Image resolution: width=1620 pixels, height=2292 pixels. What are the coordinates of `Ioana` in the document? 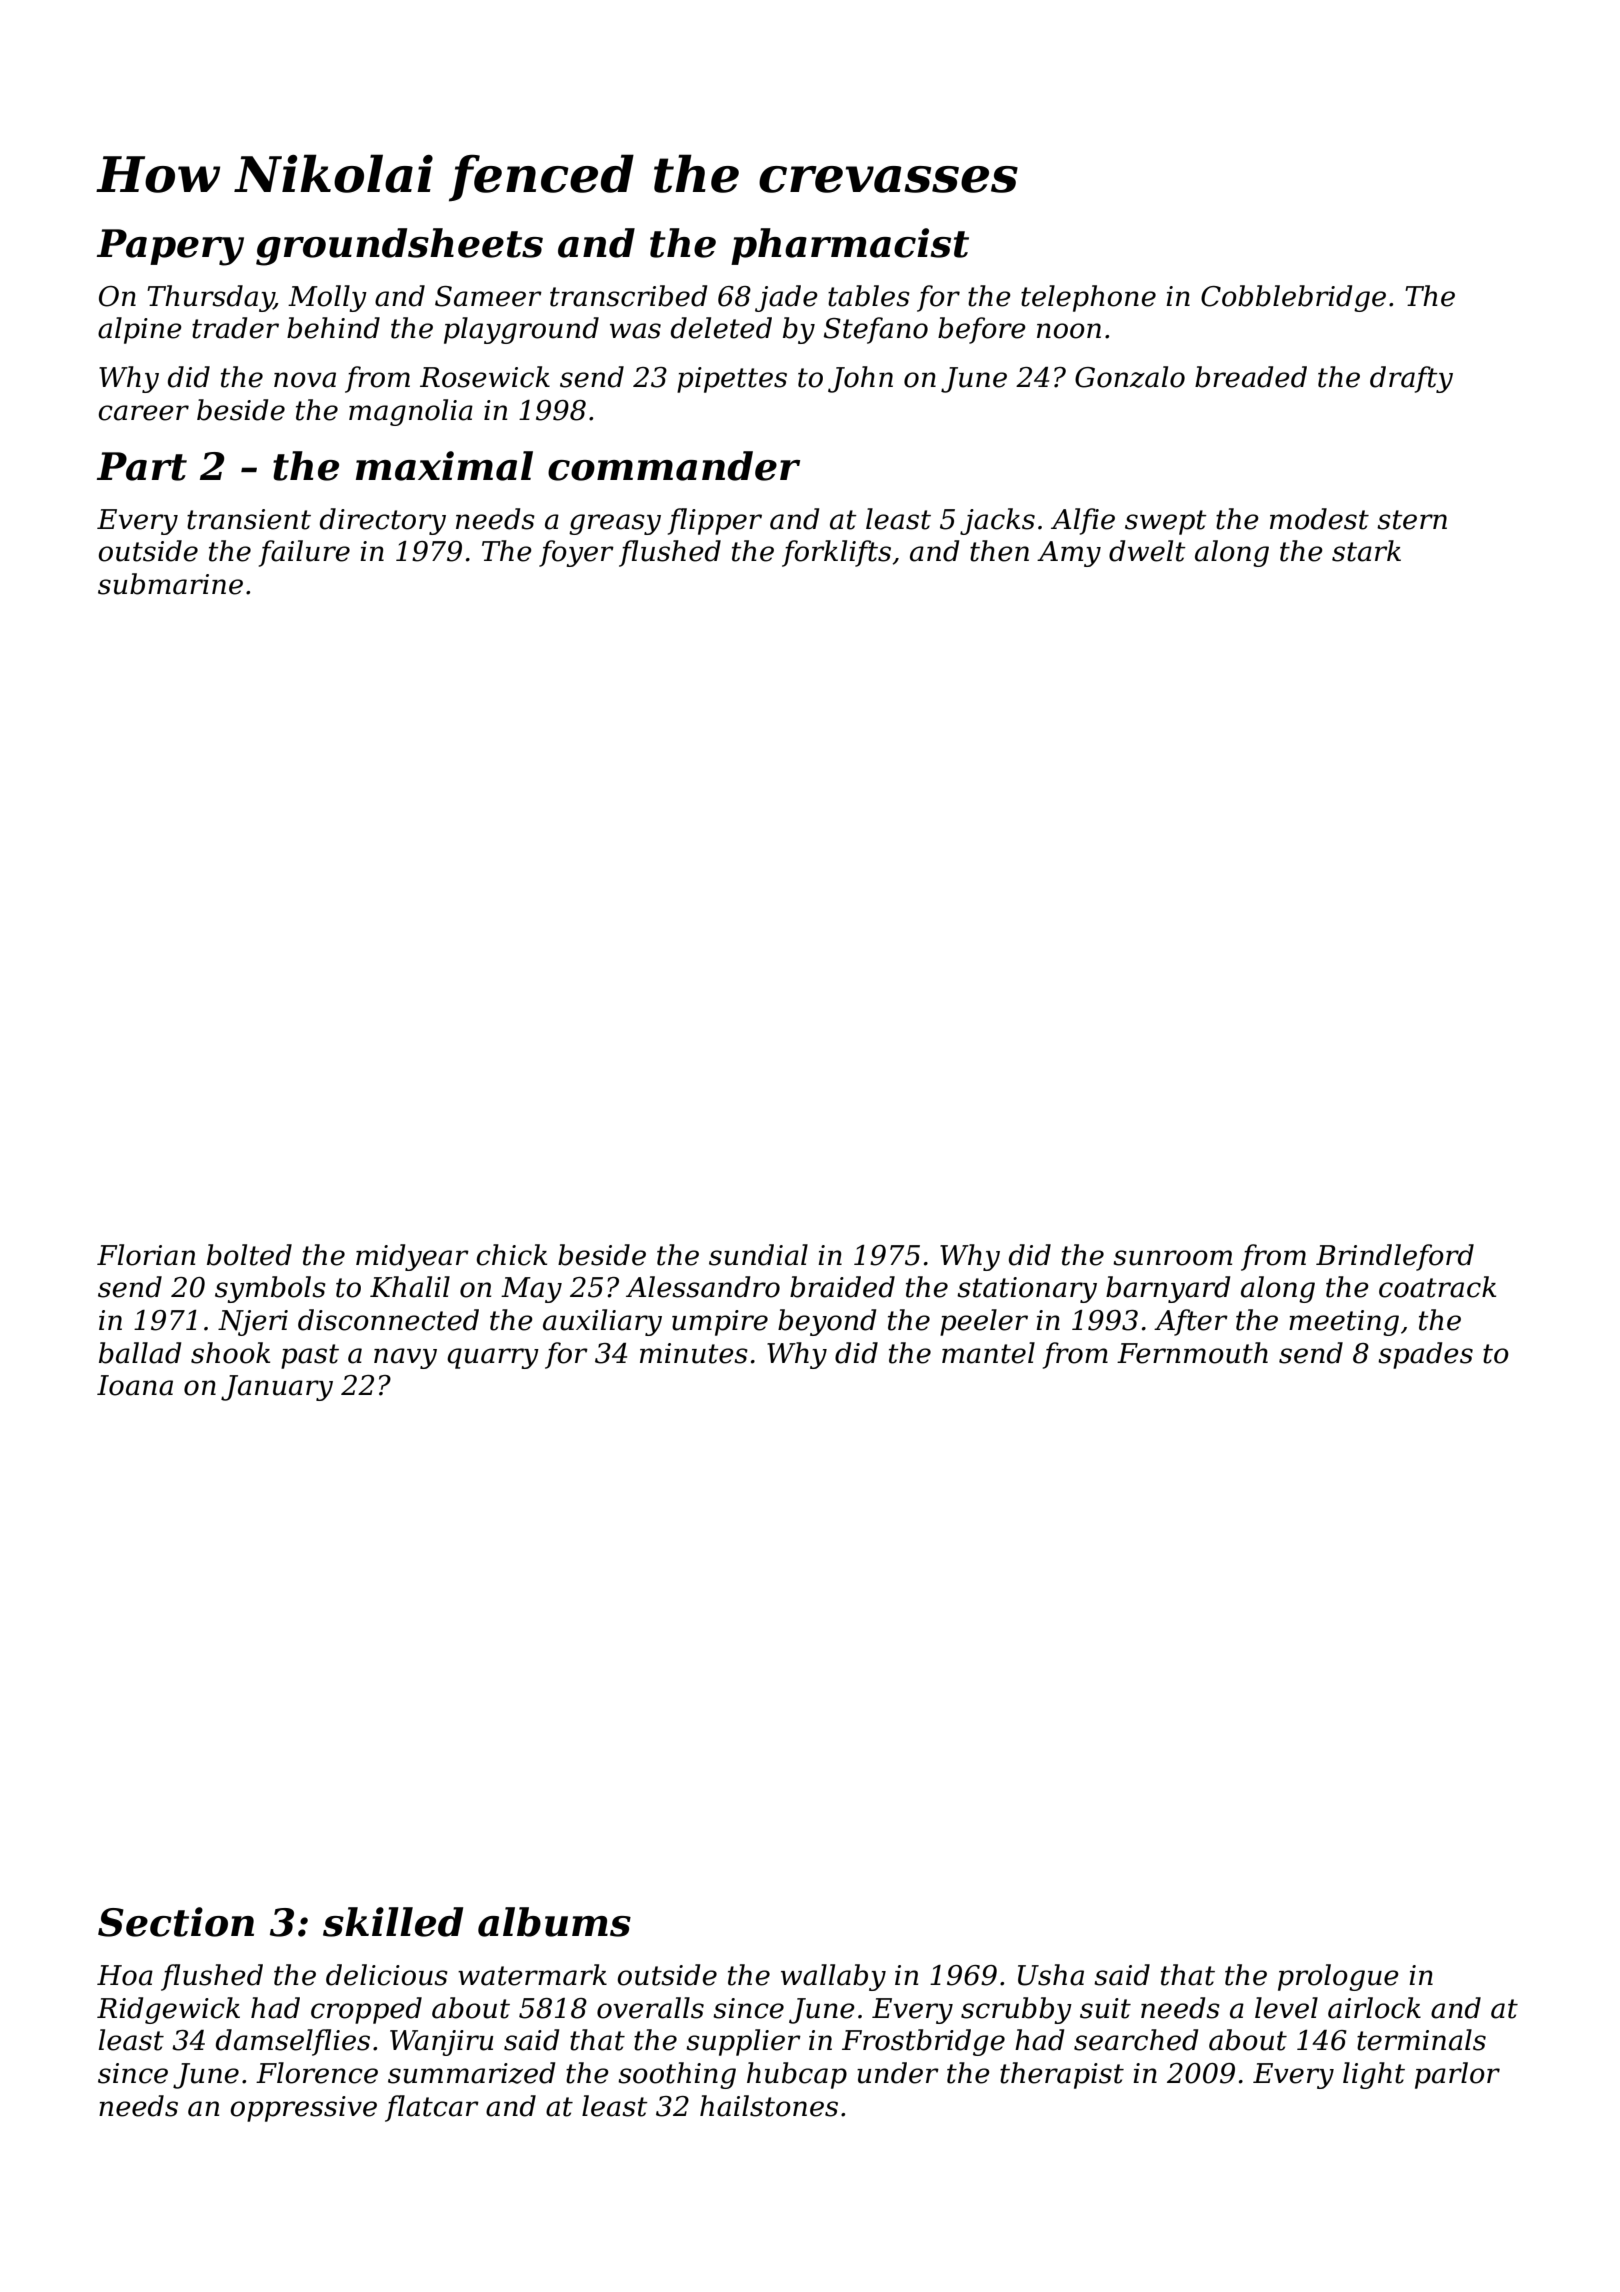 It's located at (135, 1385).
